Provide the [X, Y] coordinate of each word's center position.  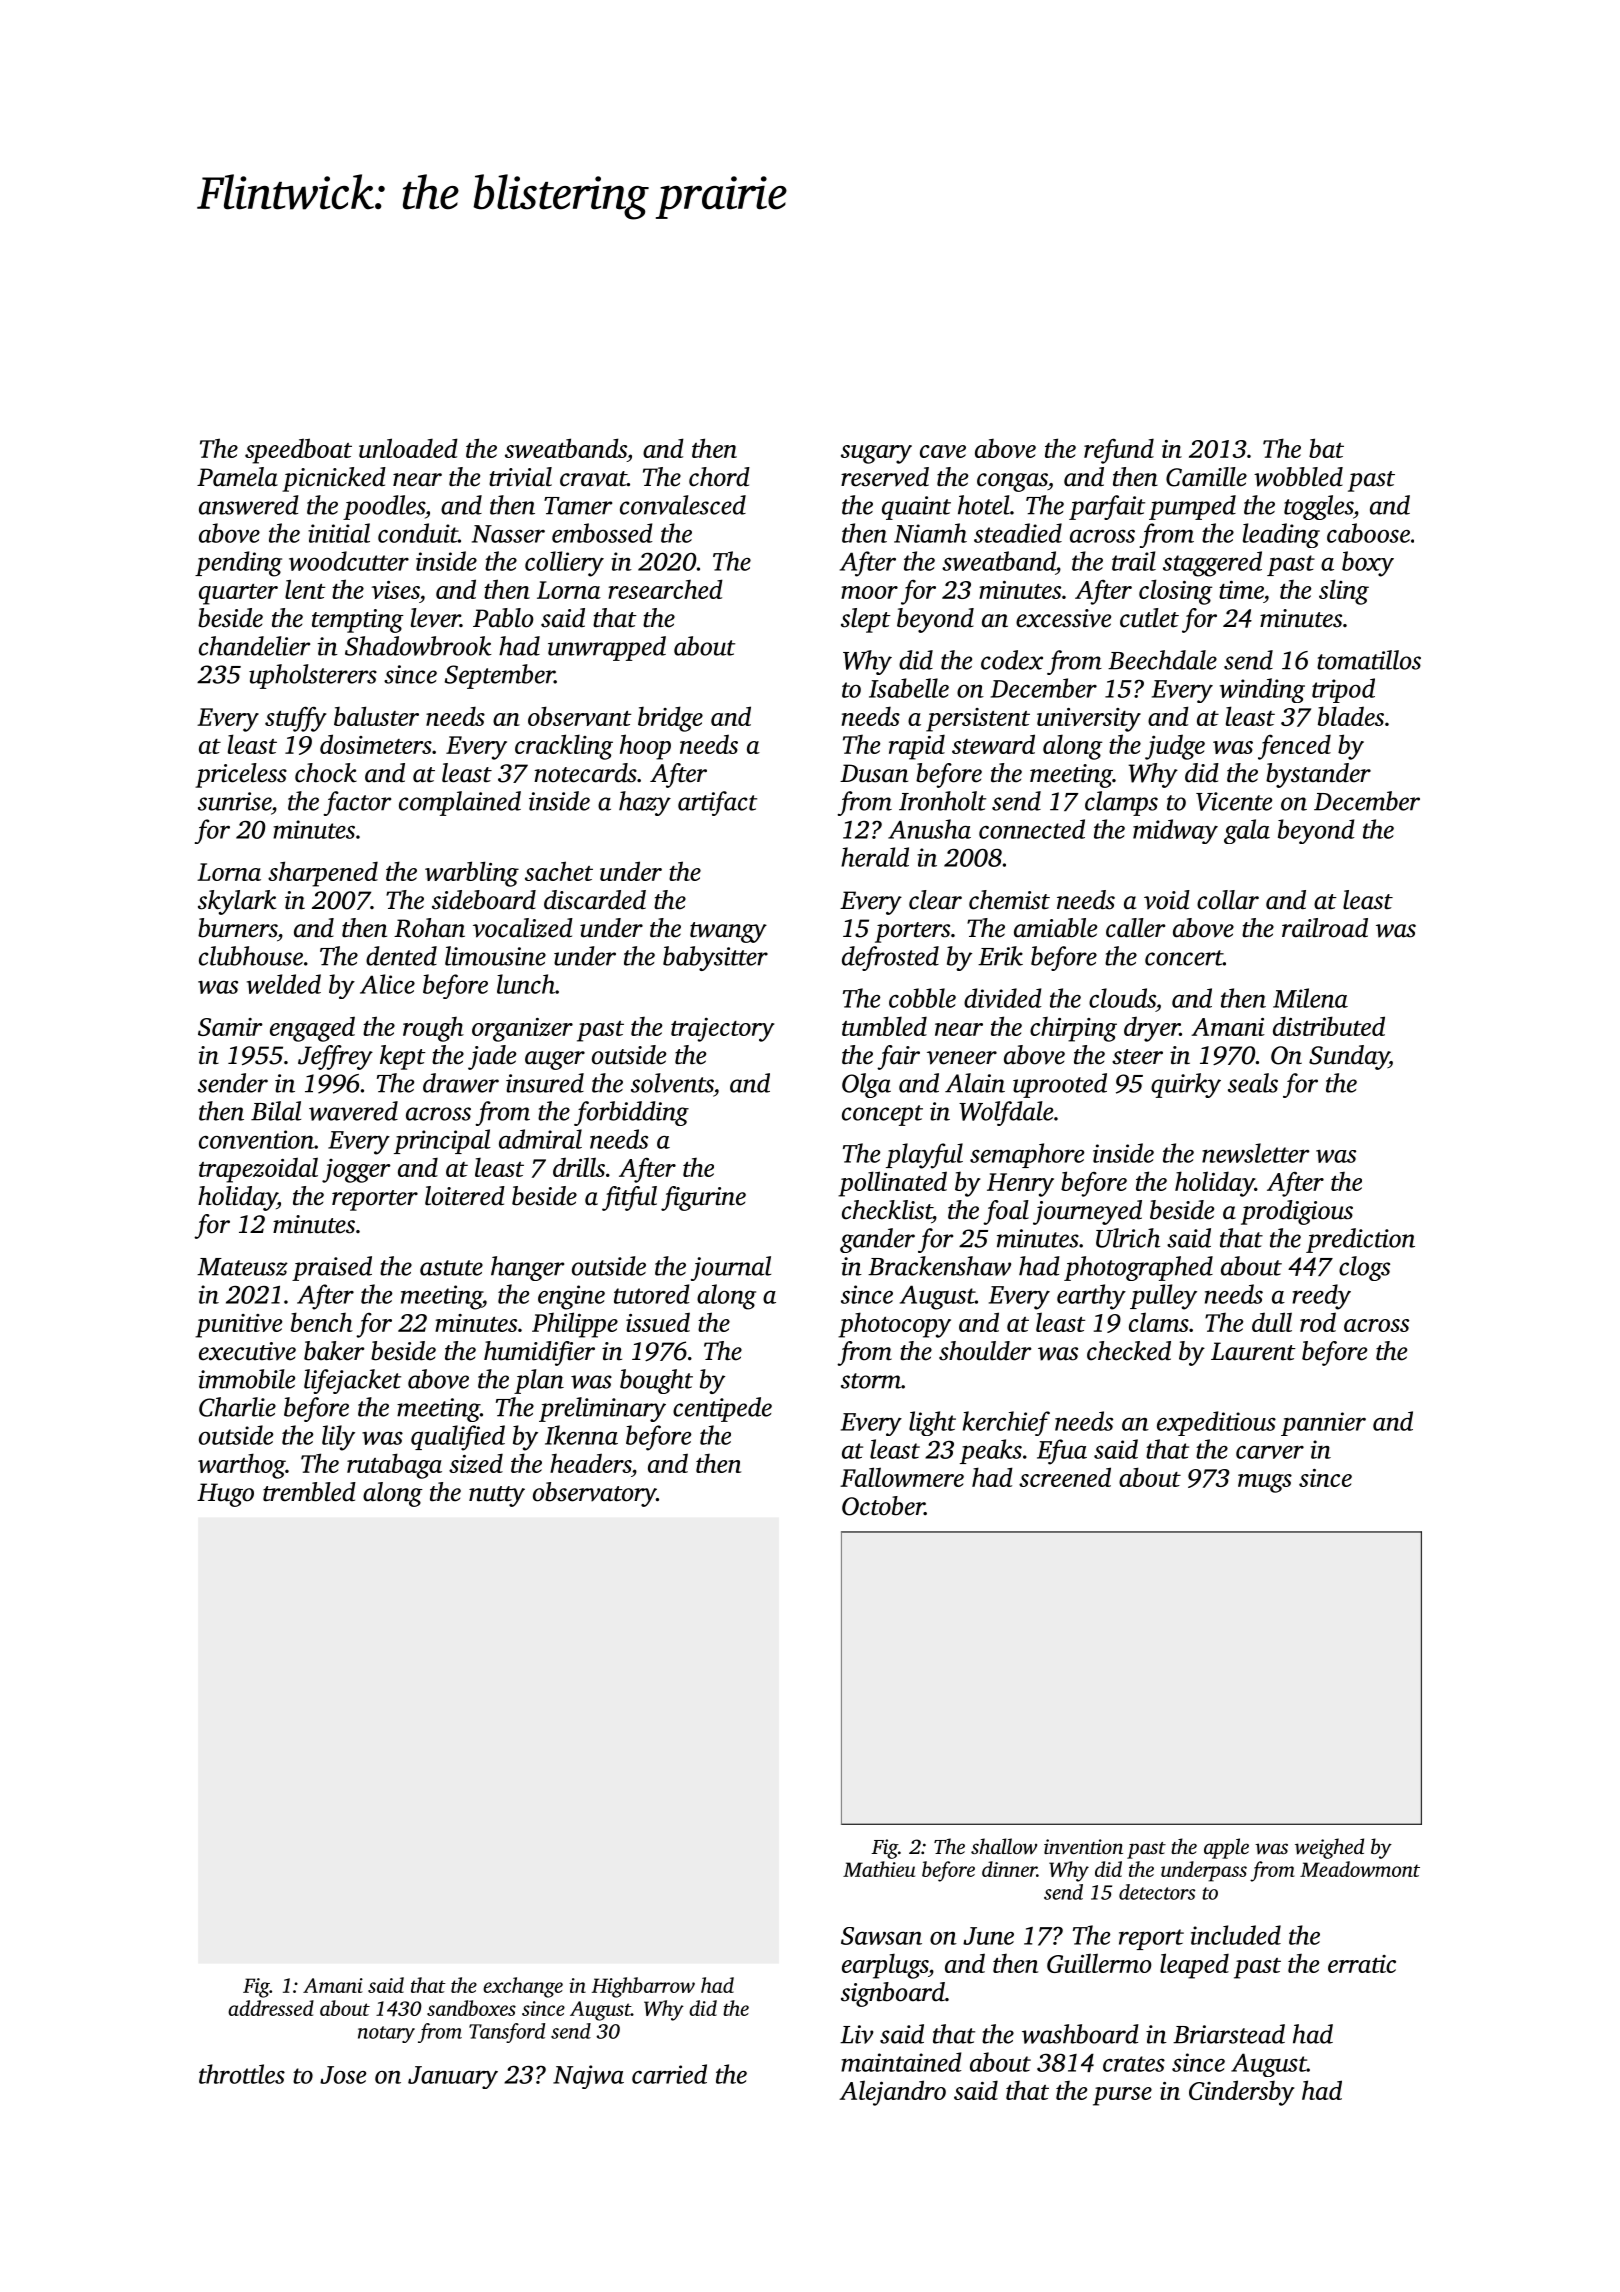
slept [866, 620]
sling [1344, 592]
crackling [564, 747]
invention [1083, 1846]
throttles [242, 2074]
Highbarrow [643, 1987]
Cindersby [1241, 2093]
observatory [594, 1494]
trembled [309, 1492]
